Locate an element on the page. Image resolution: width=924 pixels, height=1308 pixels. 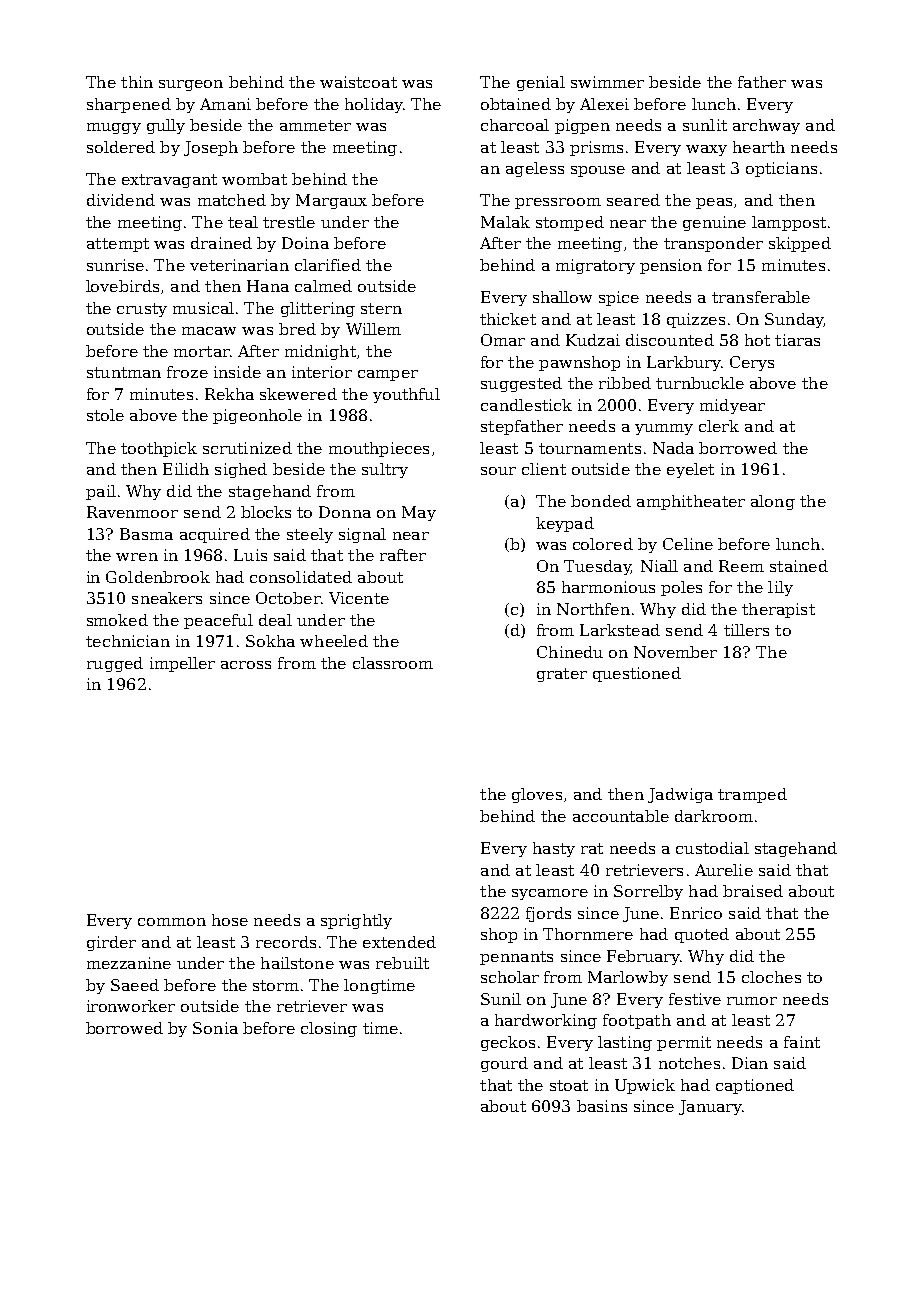
grater is located at coordinates (562, 675).
